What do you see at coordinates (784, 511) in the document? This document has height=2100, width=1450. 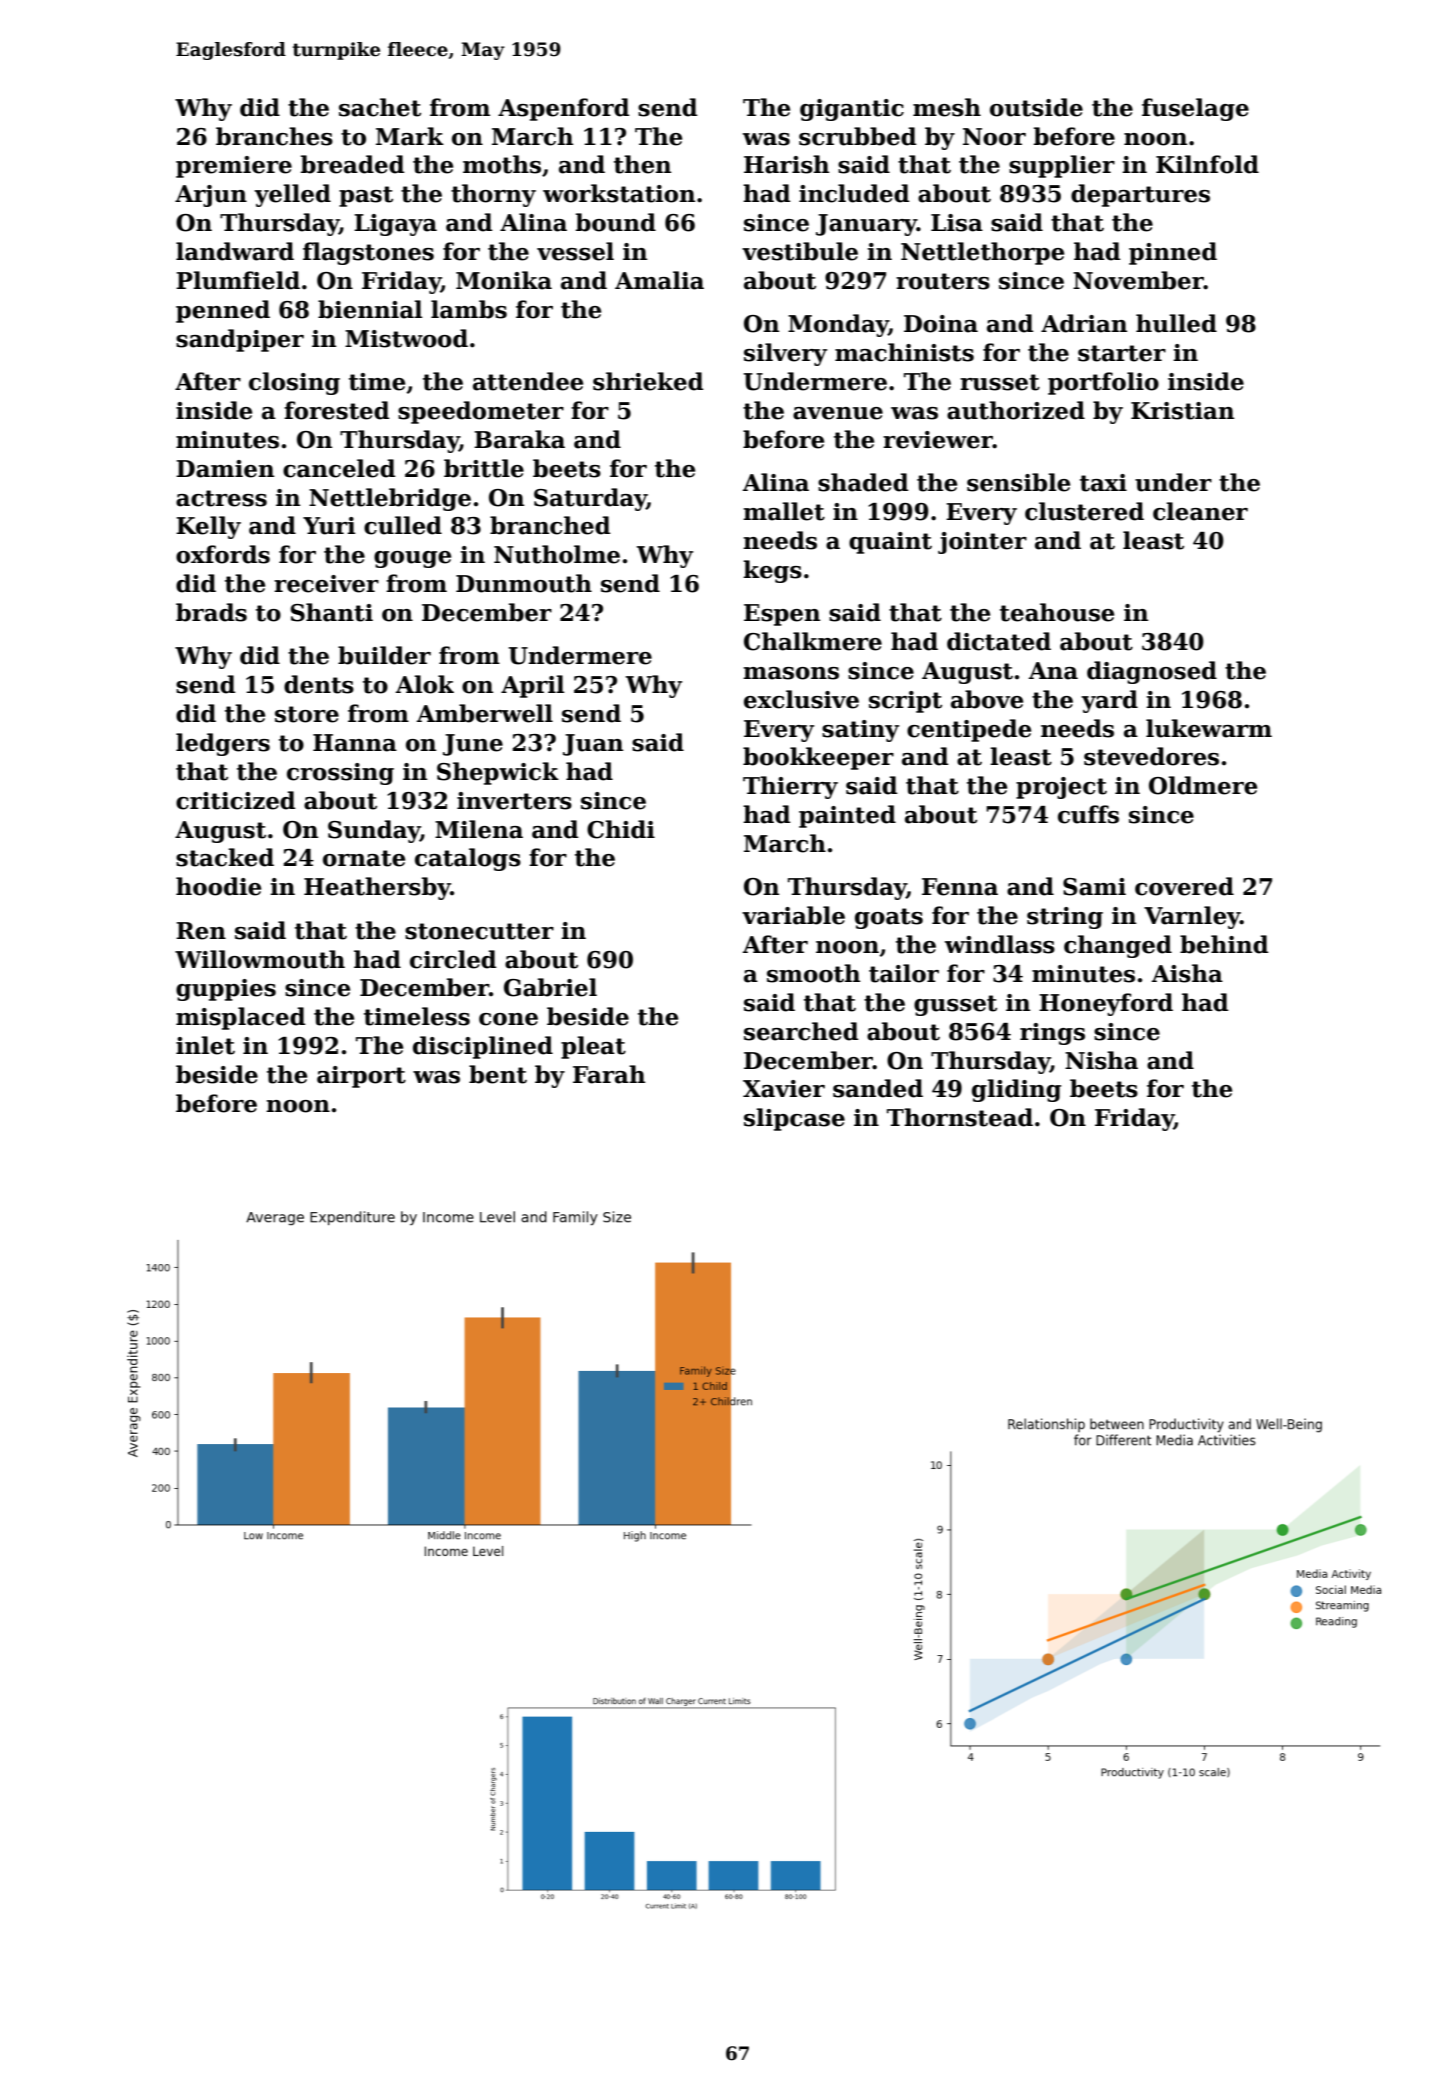 I see `mallet` at bounding box center [784, 511].
